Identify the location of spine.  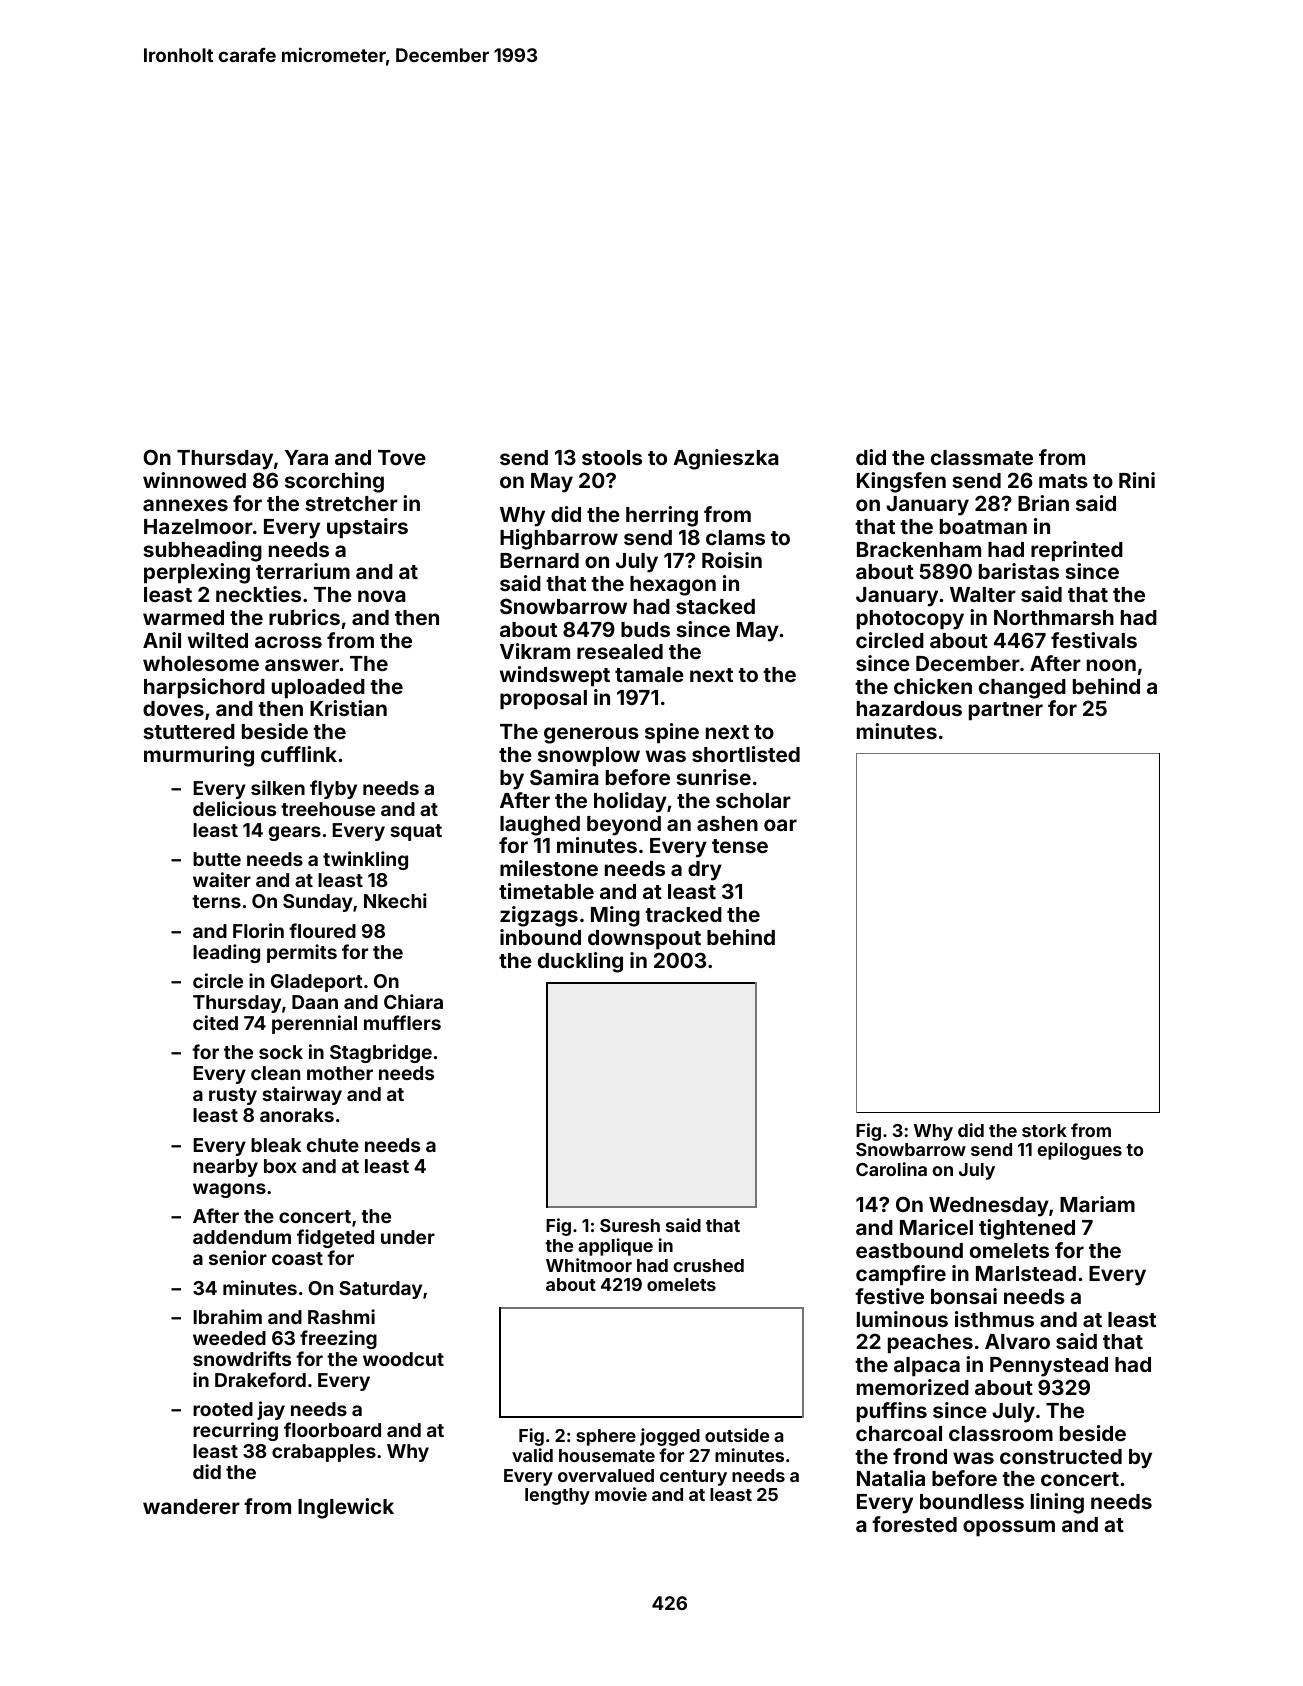
(672, 733).
